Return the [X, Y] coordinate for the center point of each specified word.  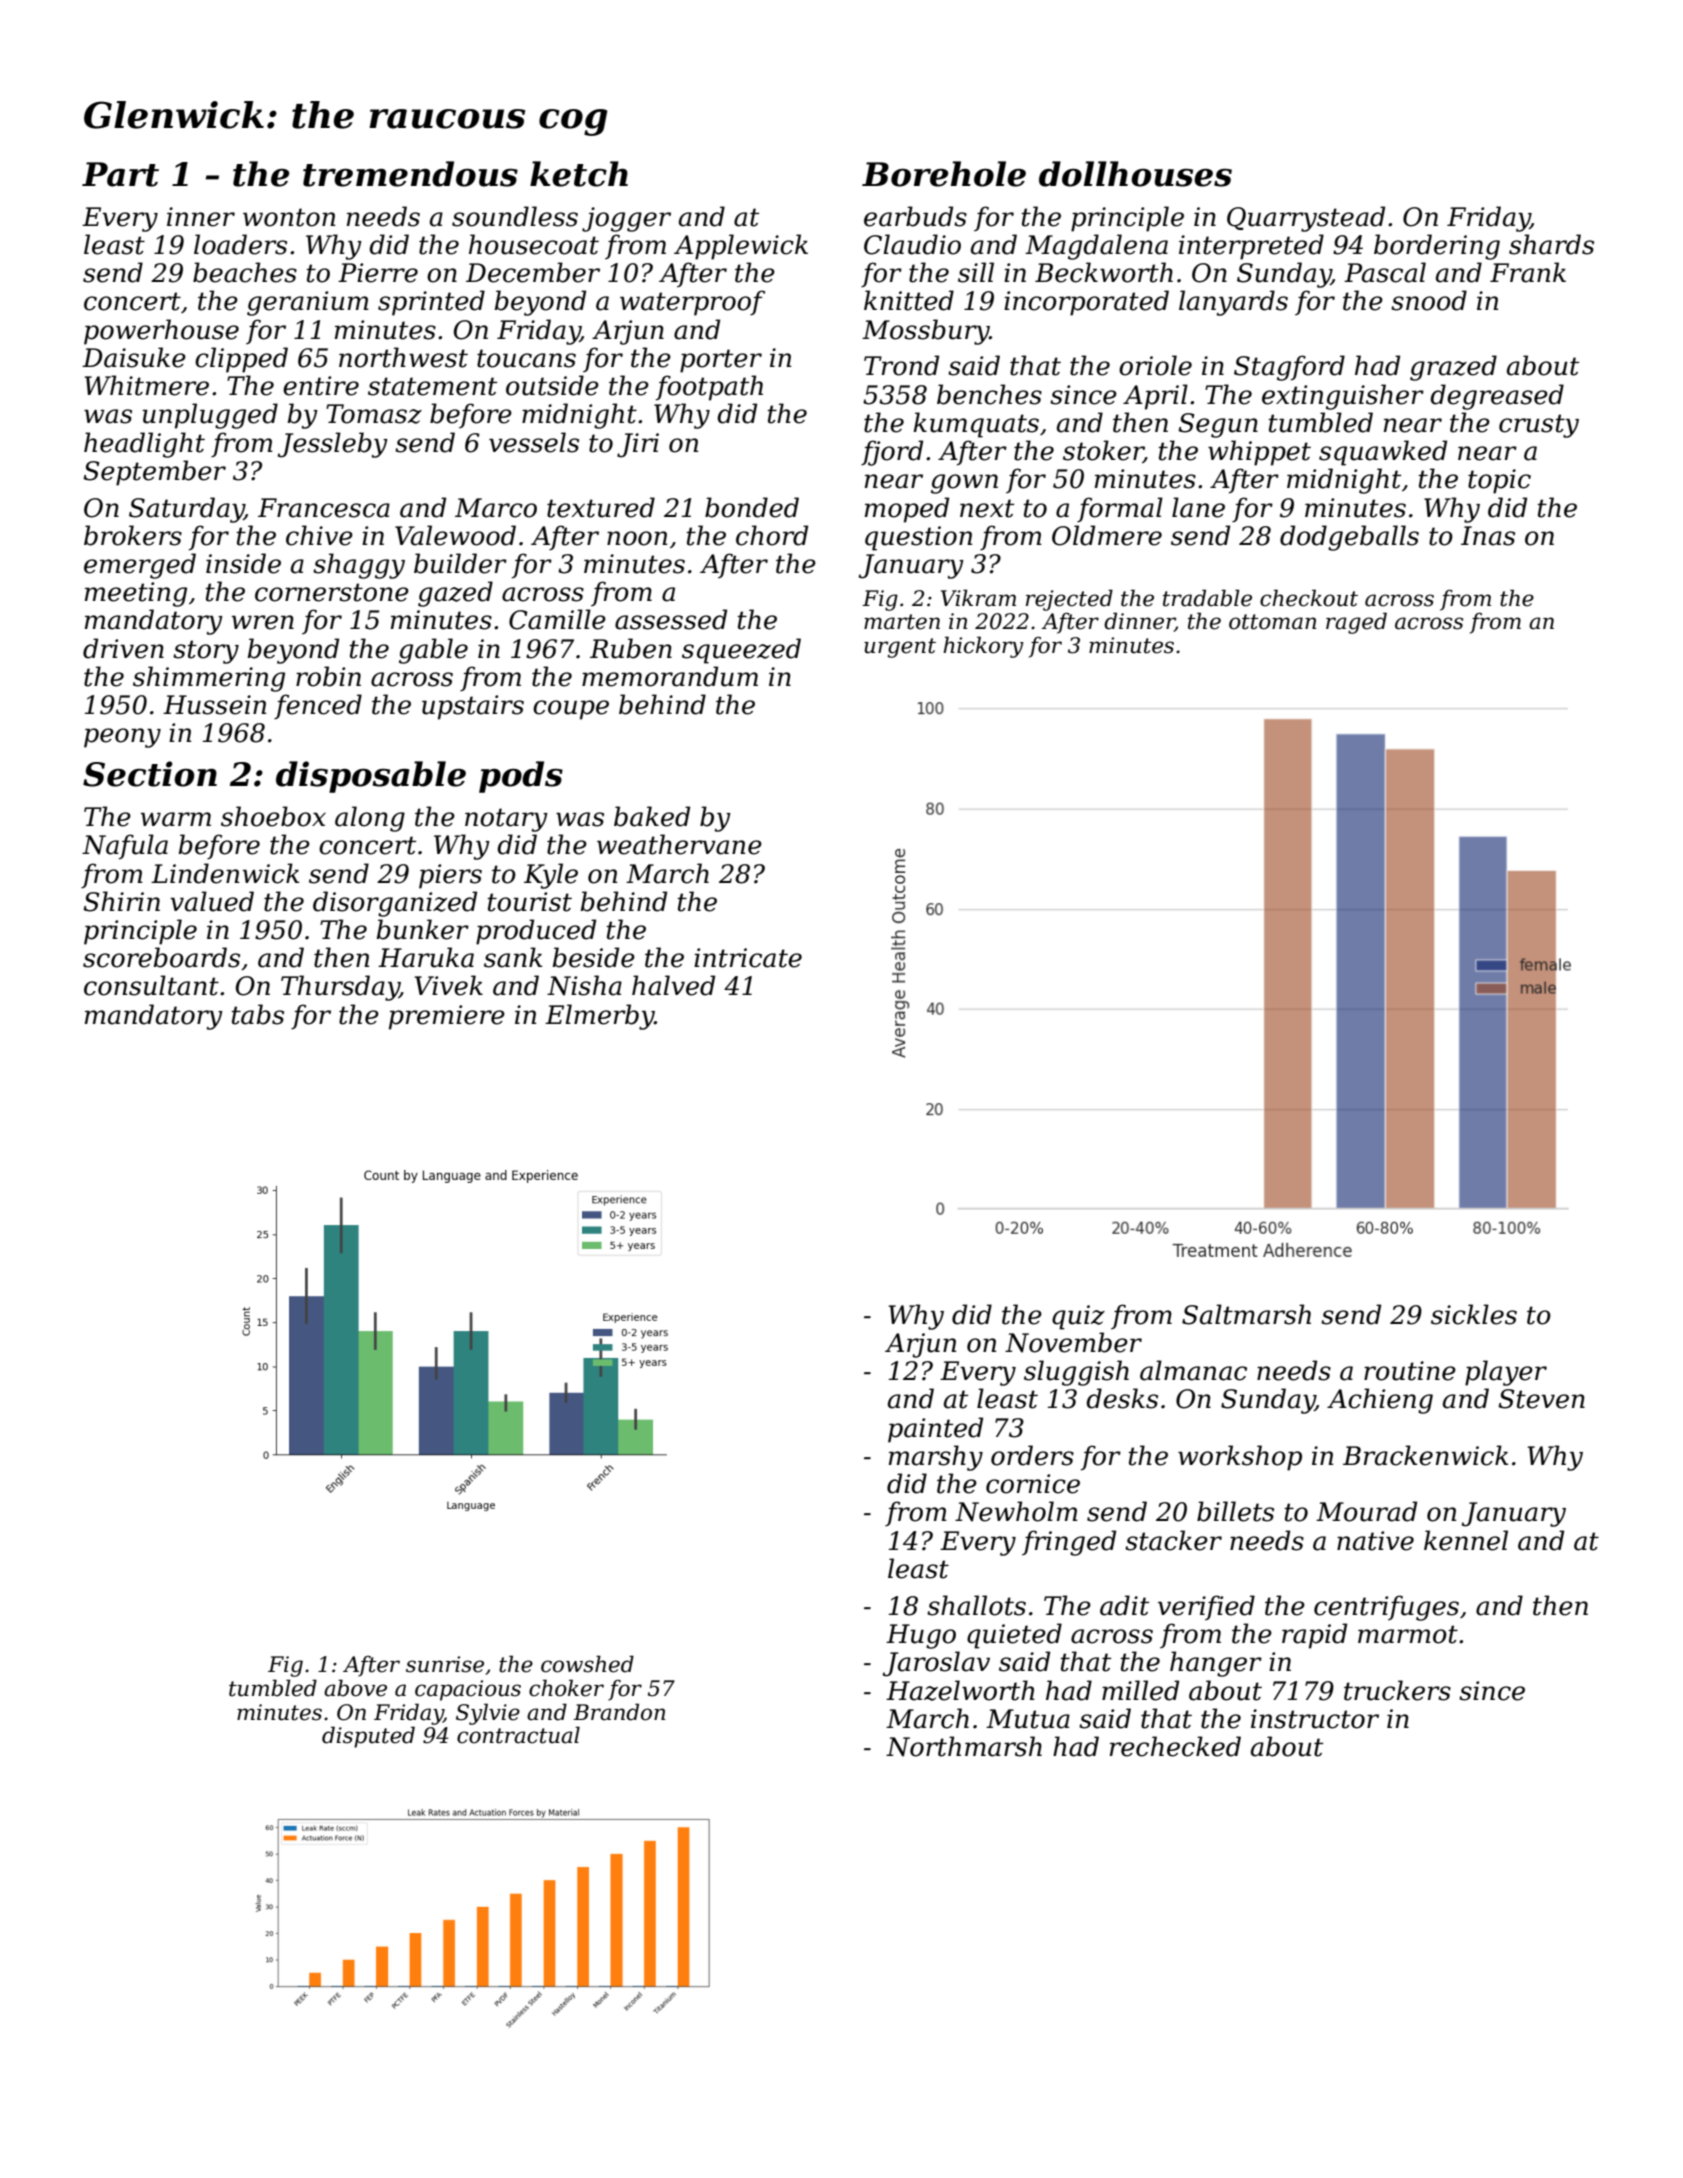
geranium [308, 303]
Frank [1528, 272]
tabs [257, 1014]
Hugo [921, 1636]
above [355, 1688]
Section [150, 774]
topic [1499, 481]
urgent [900, 648]
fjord [892, 453]
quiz [1078, 1317]
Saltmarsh [1246, 1314]
